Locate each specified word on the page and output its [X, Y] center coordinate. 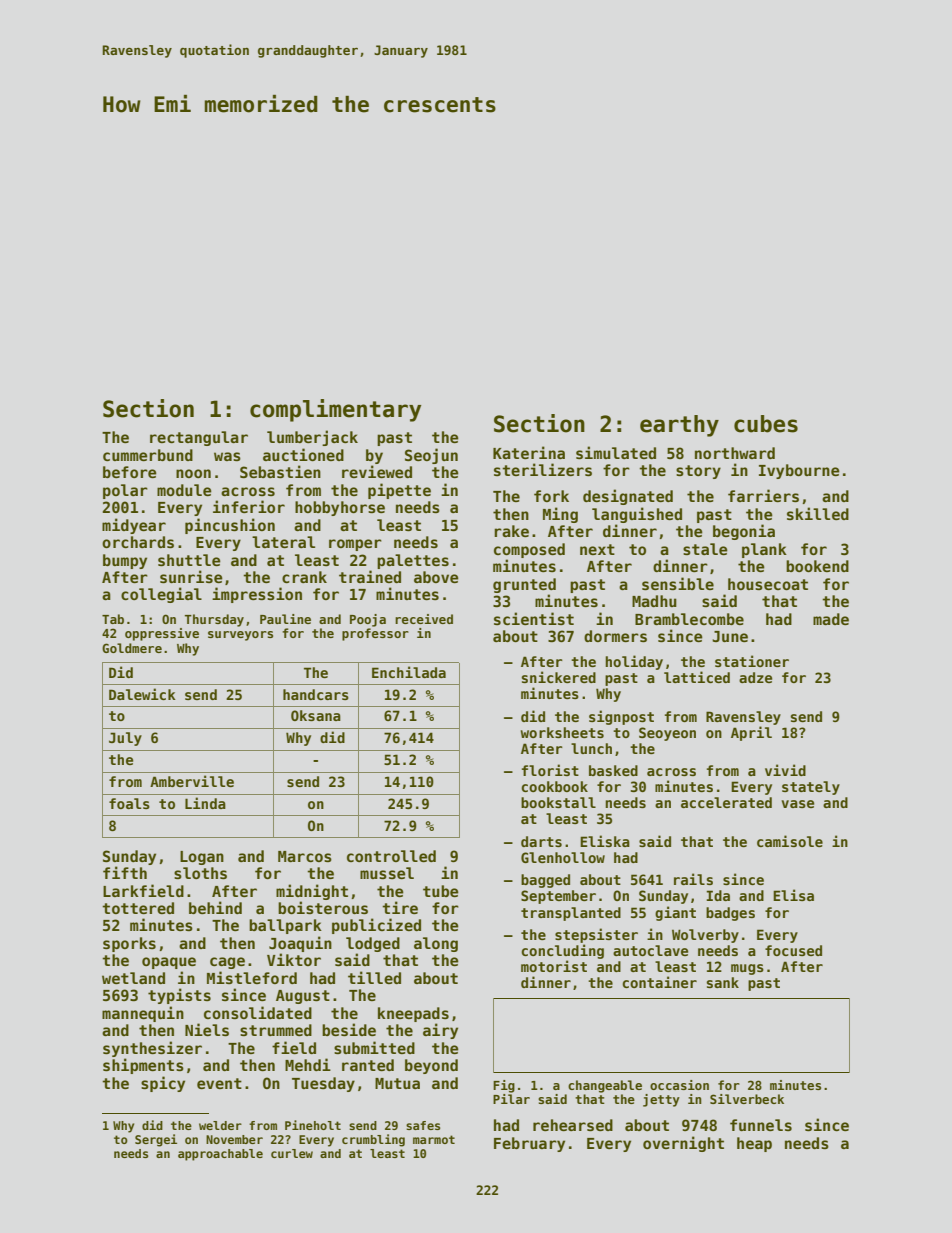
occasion [679, 1085]
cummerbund [148, 455]
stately [811, 788]
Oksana [316, 715]
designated [628, 497]
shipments [143, 1066]
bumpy [125, 561]
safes [423, 1125]
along [436, 944]
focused [793, 950]
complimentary [335, 410]
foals [129, 803]
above [436, 577]
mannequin [143, 1014]
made [831, 619]
